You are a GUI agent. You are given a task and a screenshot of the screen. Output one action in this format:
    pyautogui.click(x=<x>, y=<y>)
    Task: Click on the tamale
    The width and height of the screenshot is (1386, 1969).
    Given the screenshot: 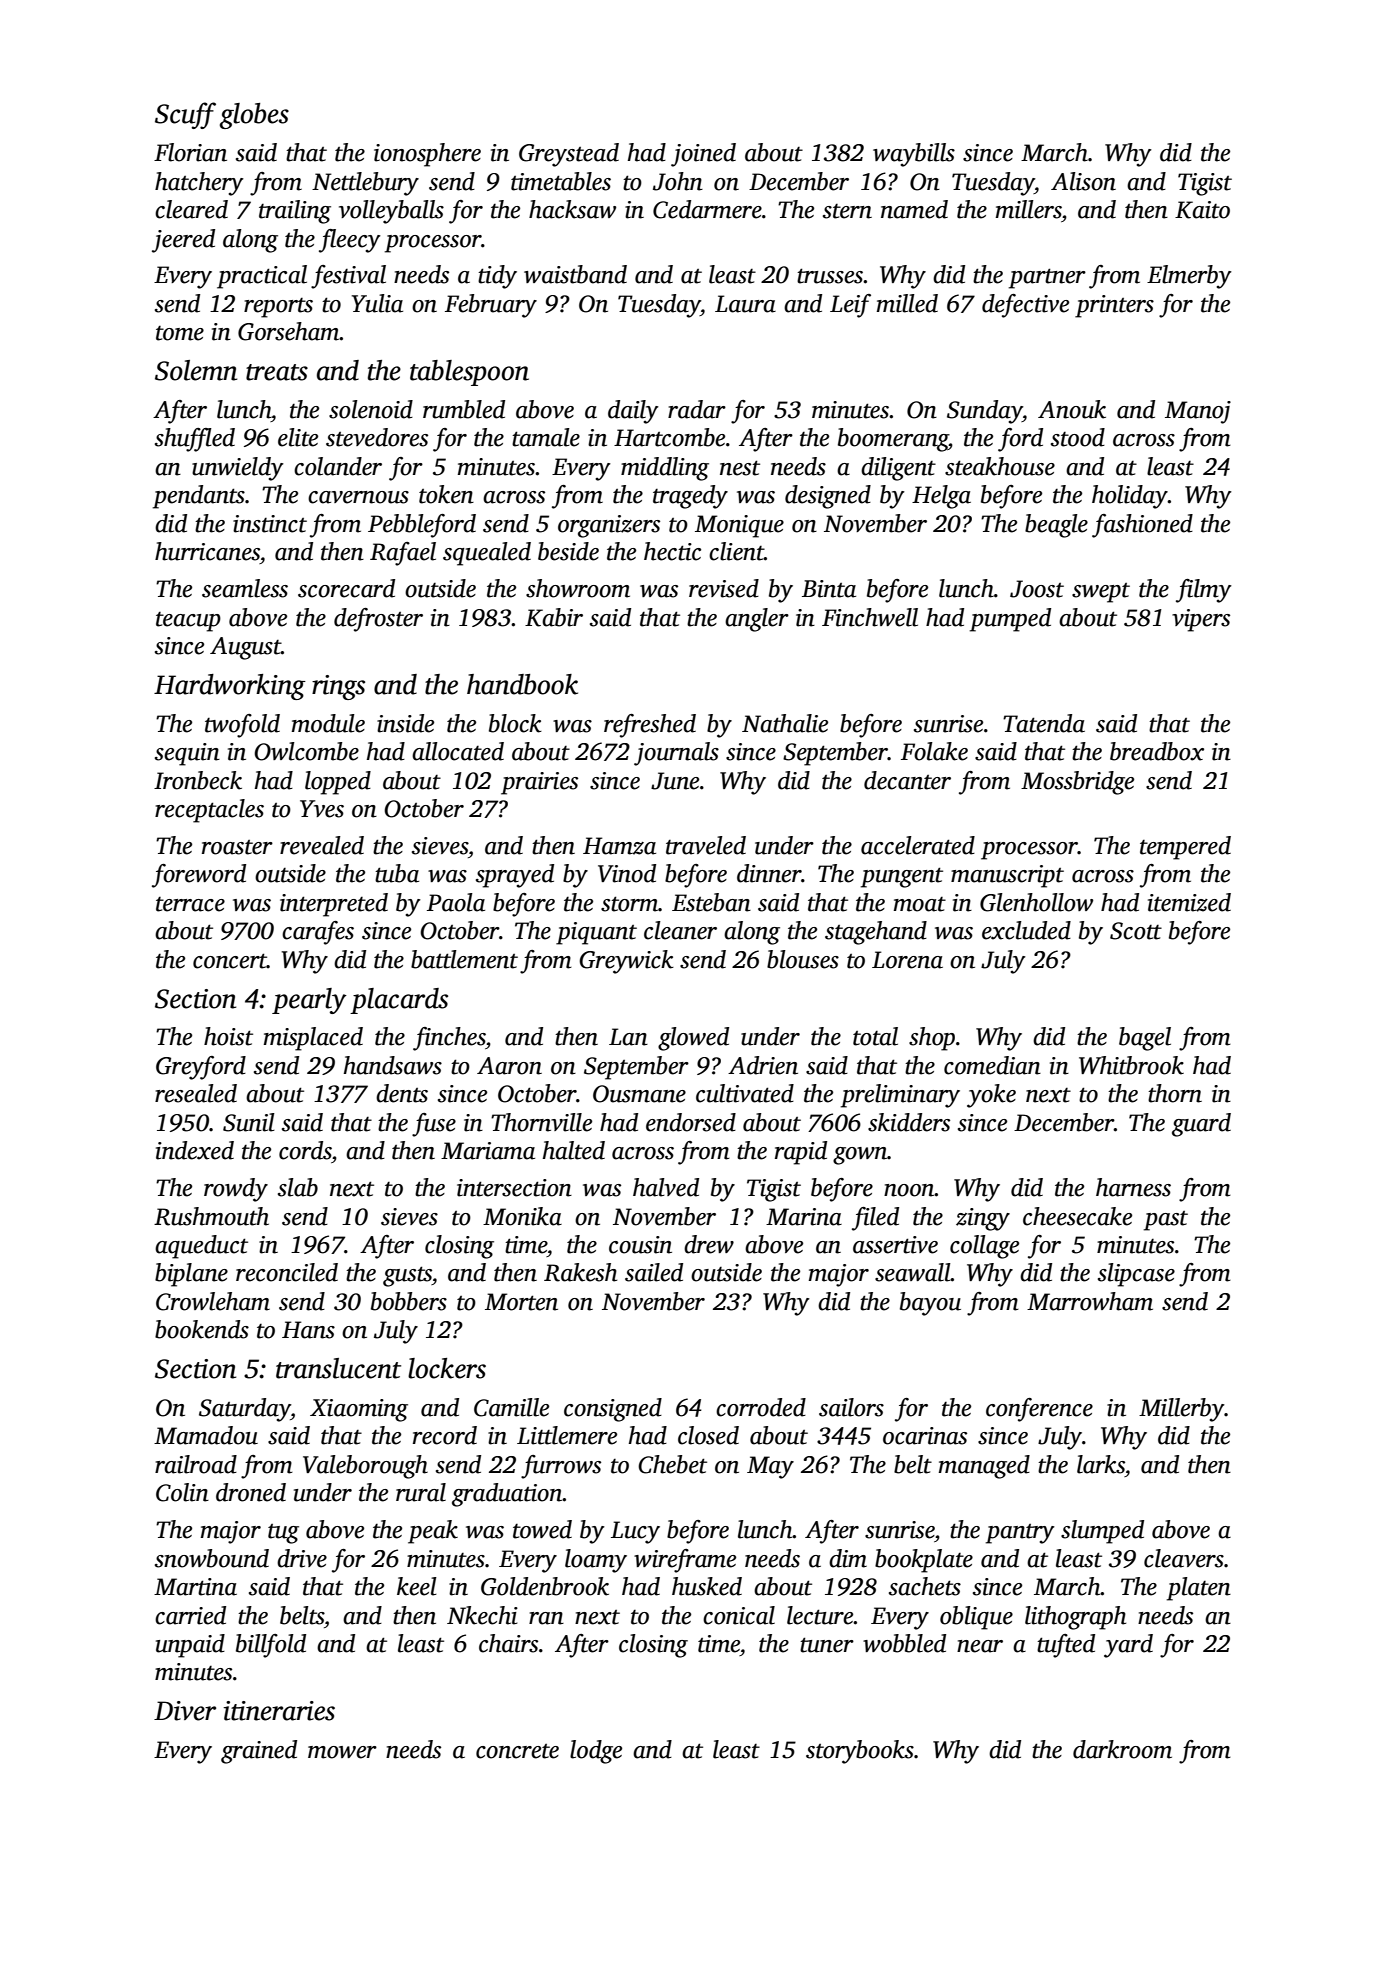 What is the action you would take?
    pyautogui.click(x=546, y=437)
